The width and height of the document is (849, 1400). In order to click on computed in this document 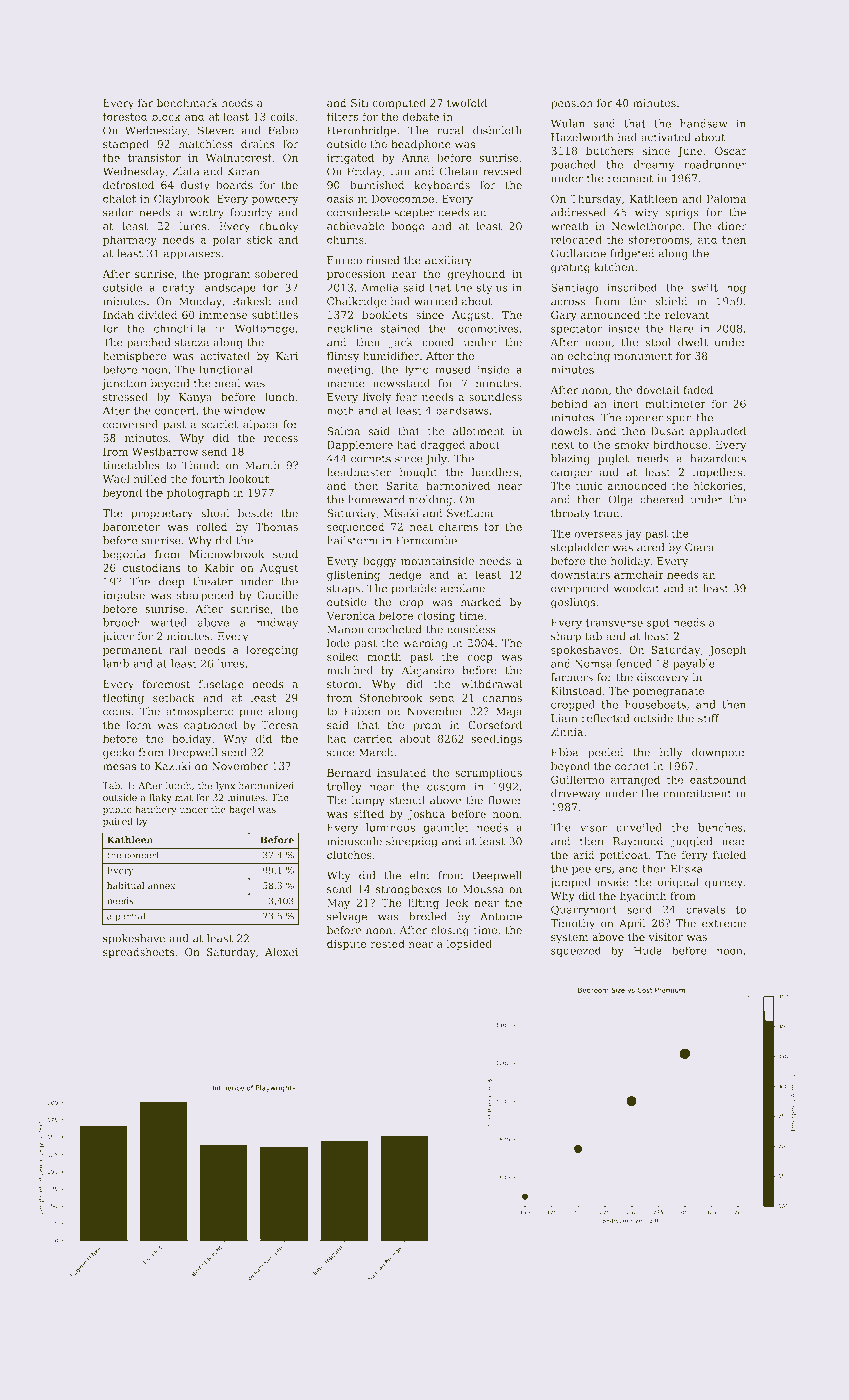, I will do `click(399, 104)`.
